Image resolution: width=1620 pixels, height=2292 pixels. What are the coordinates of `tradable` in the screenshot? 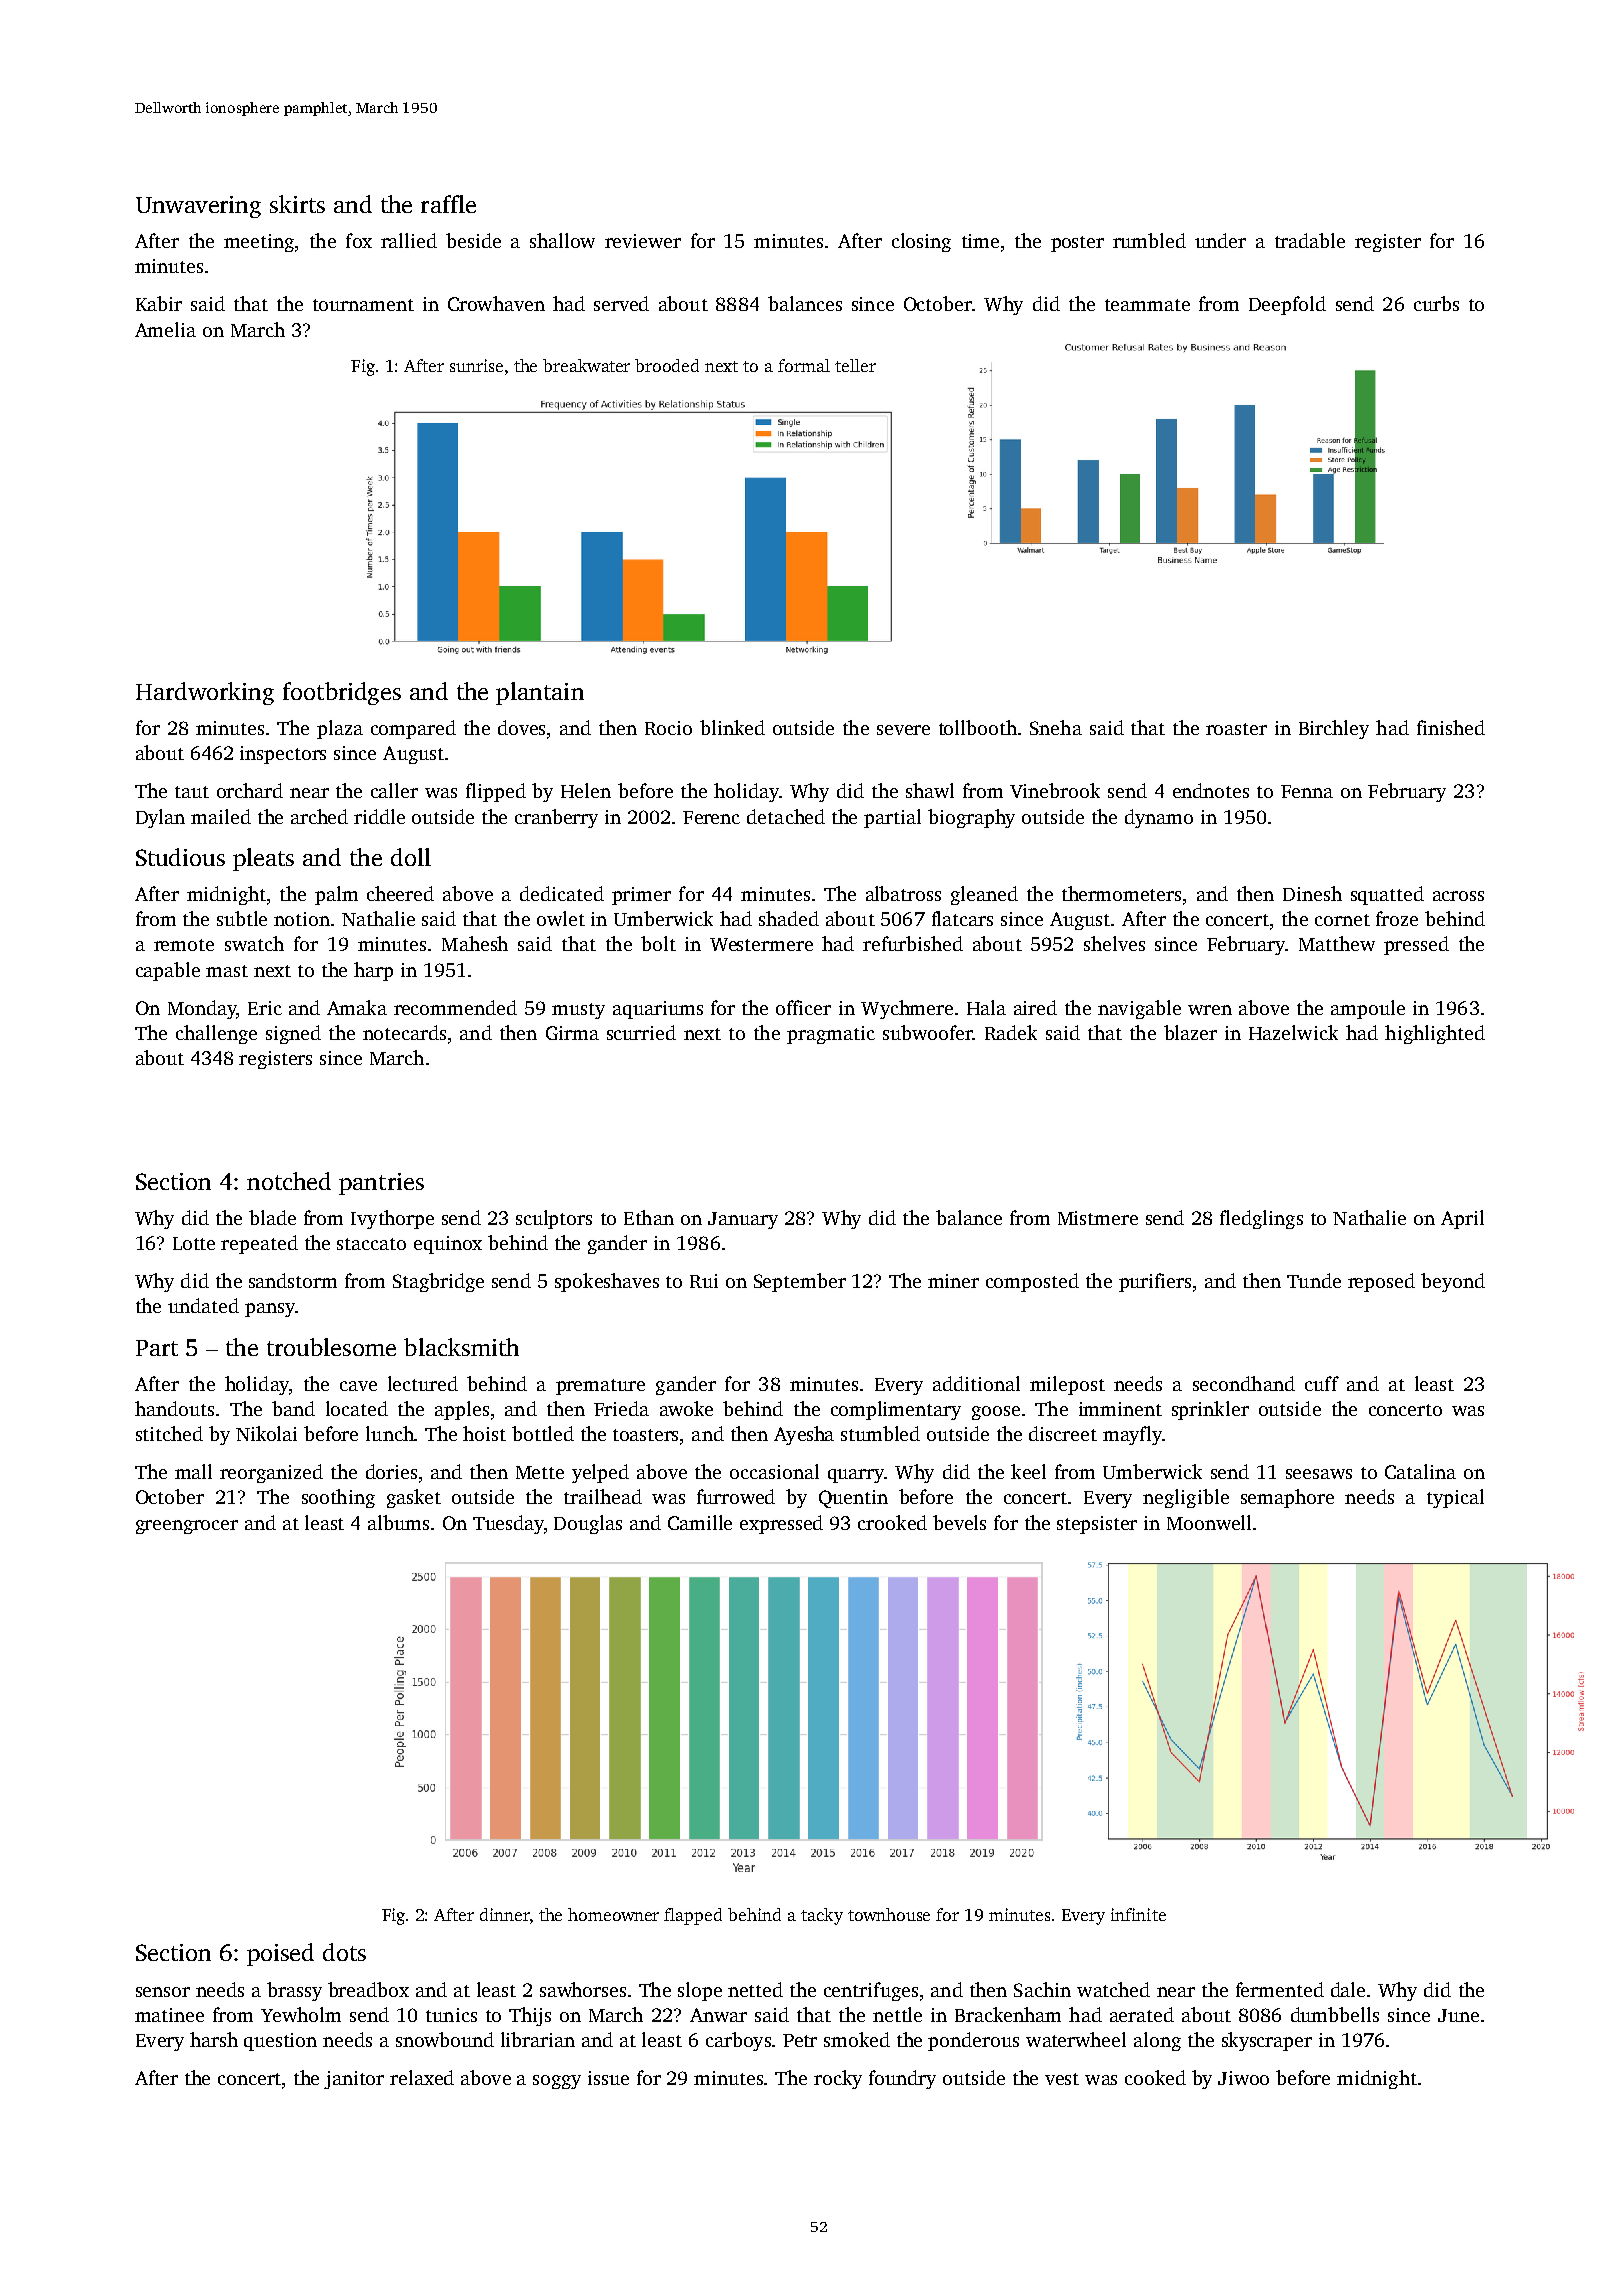 It's located at (1310, 240).
